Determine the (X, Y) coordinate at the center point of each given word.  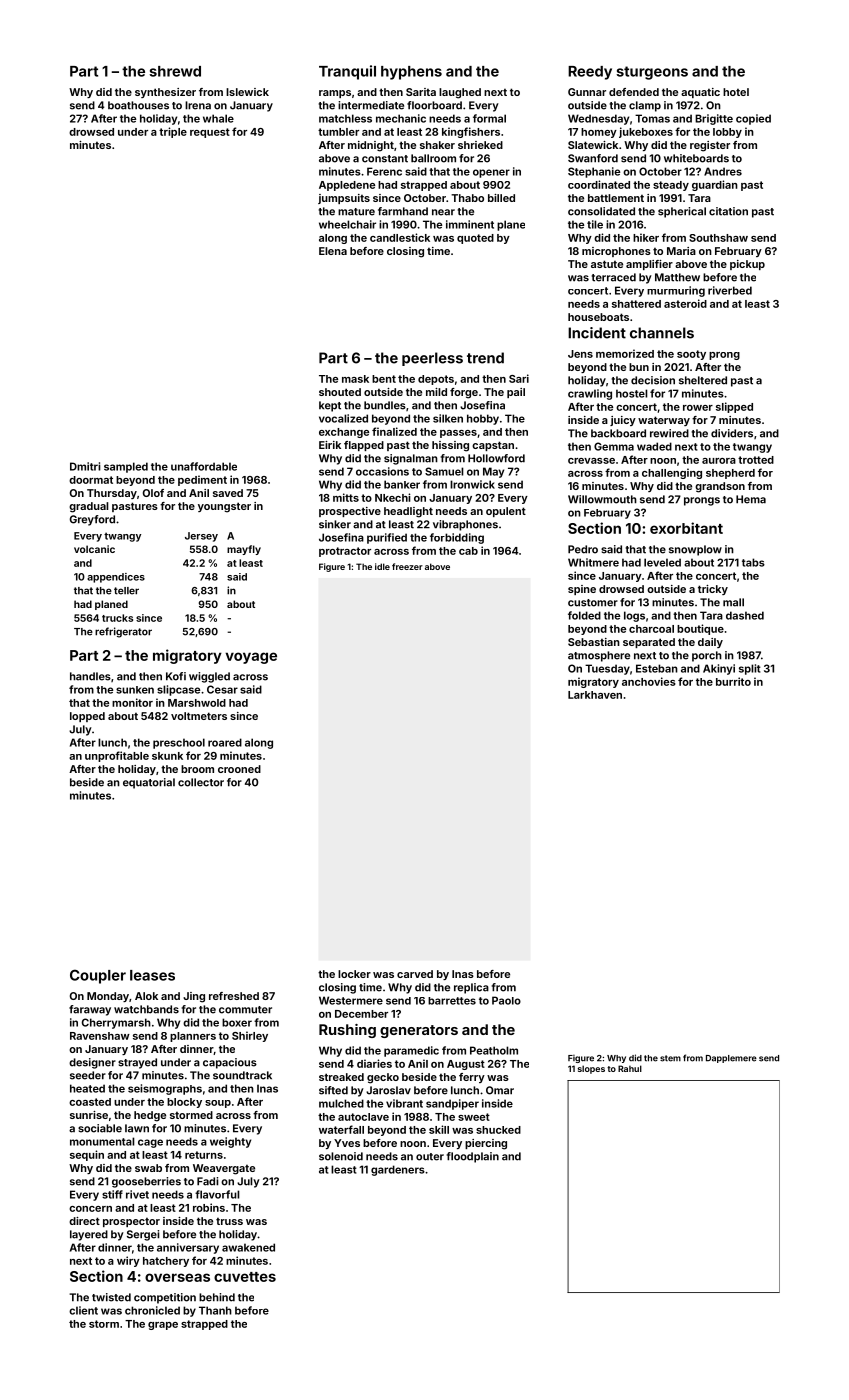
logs (634, 616)
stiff (112, 1194)
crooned (239, 769)
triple (173, 132)
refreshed (234, 996)
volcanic (94, 549)
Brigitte (714, 119)
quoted (475, 239)
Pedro (583, 549)
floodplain (473, 1157)
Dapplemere (731, 1059)
